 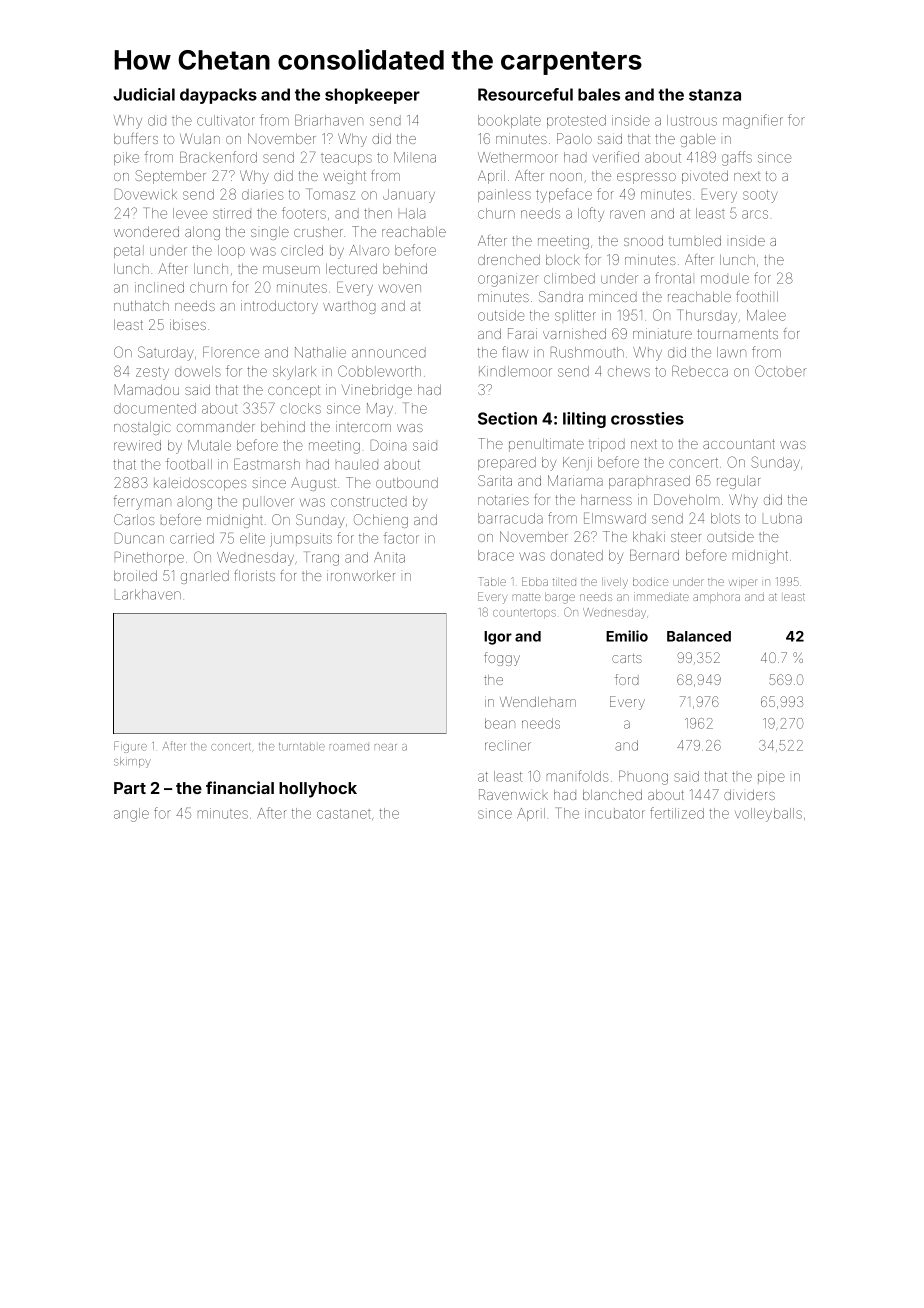 I want to click on Wulan, so click(x=200, y=138).
